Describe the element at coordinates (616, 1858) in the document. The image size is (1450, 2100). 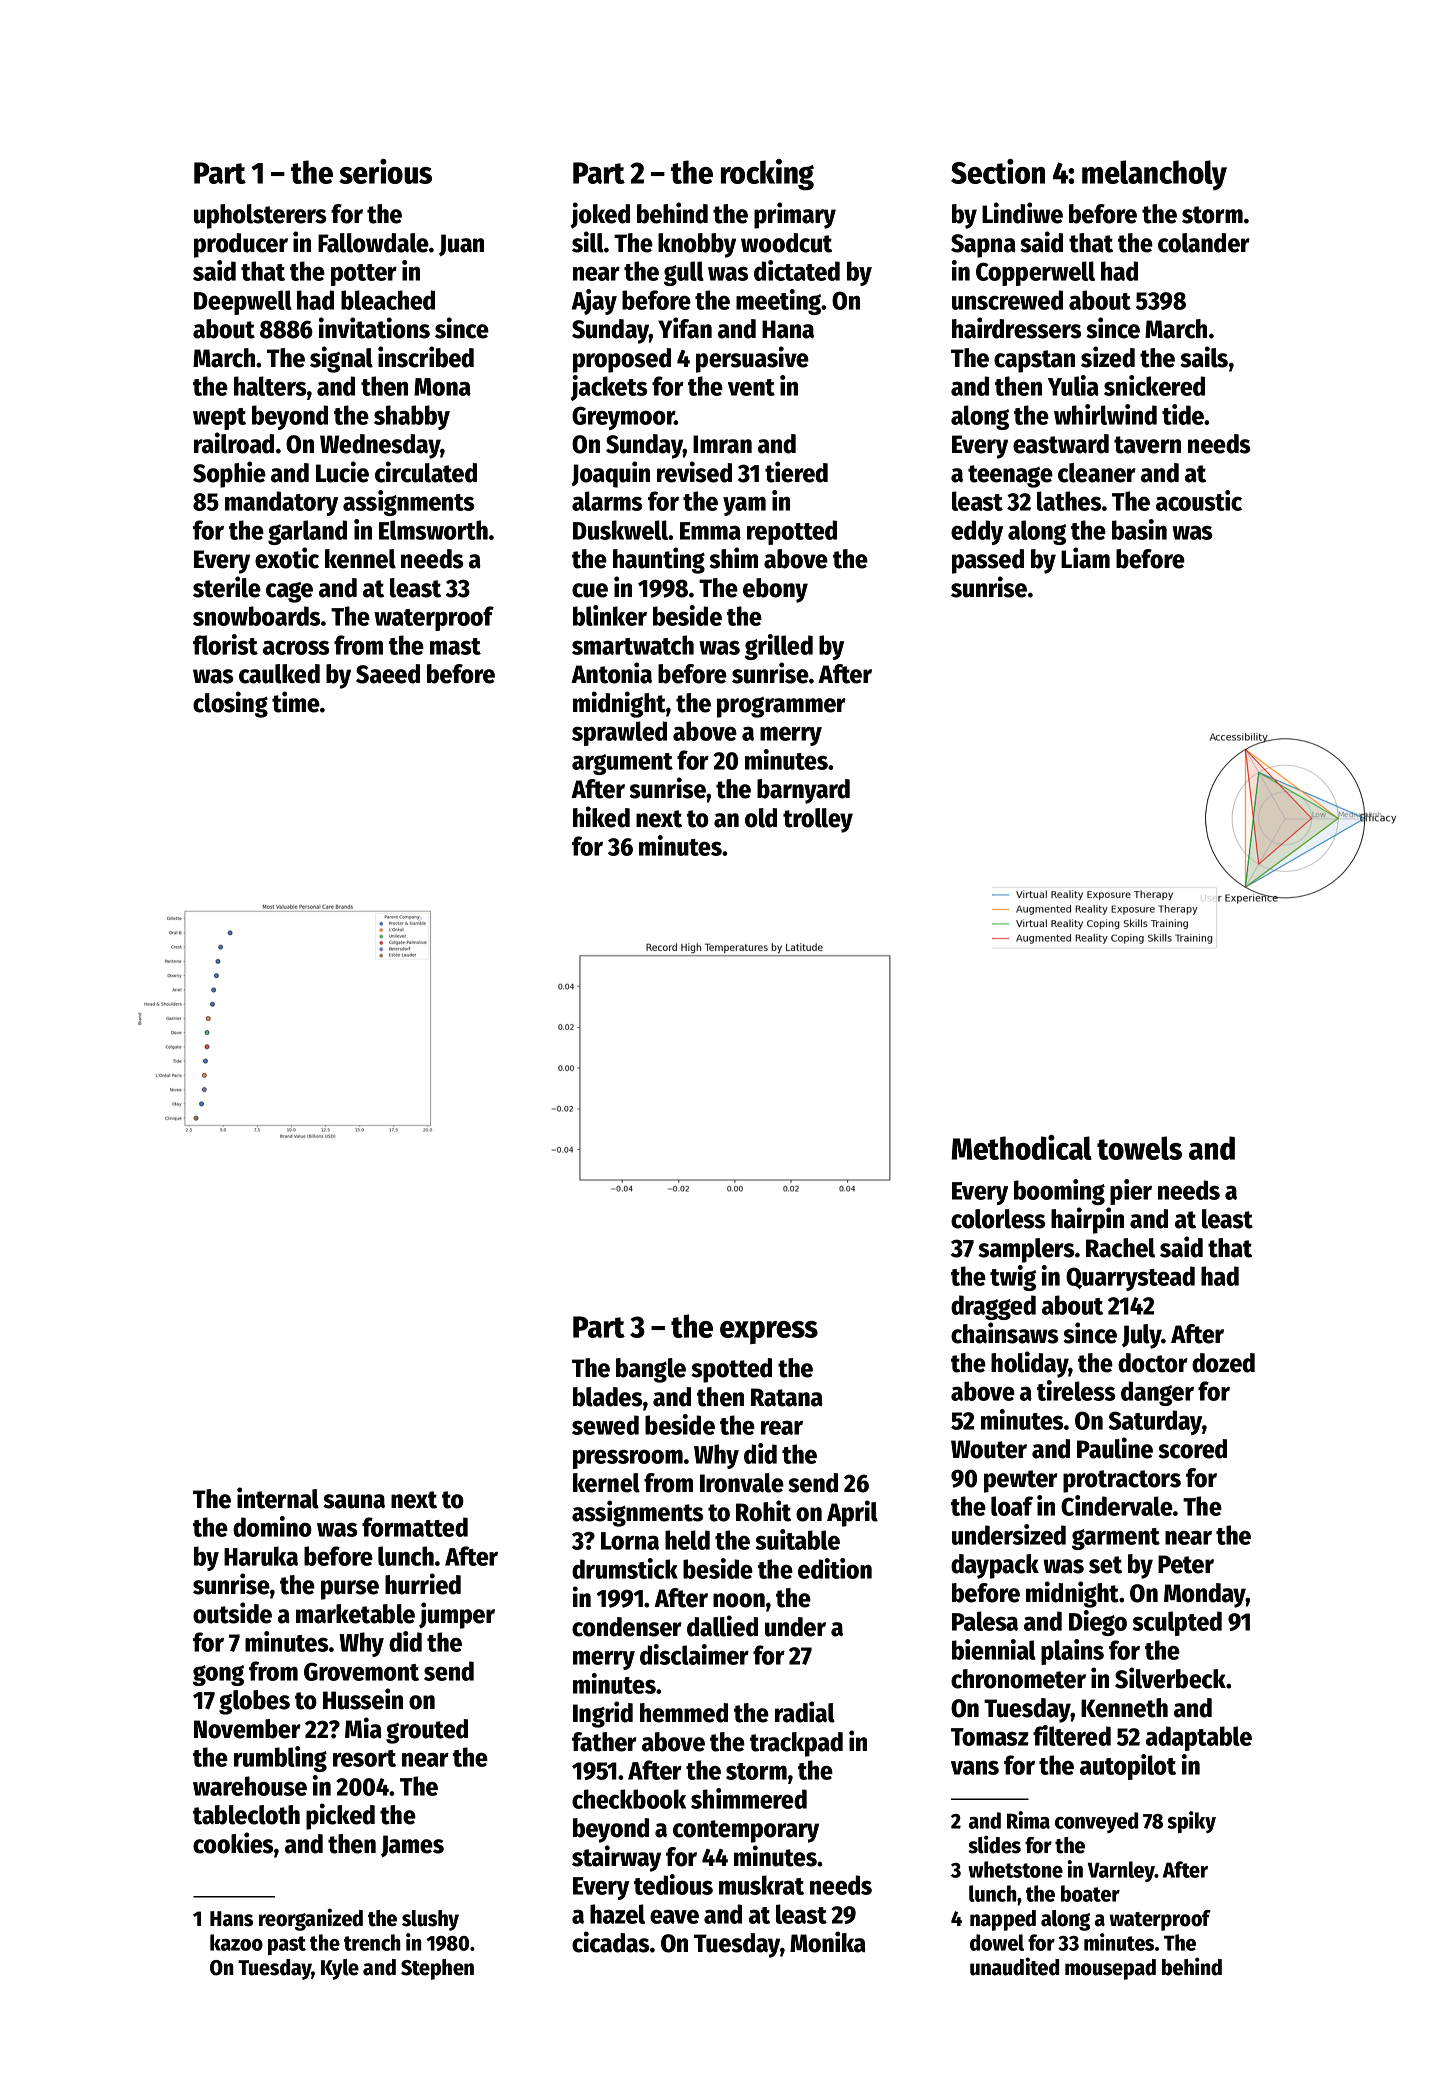
I see `stairway` at that location.
